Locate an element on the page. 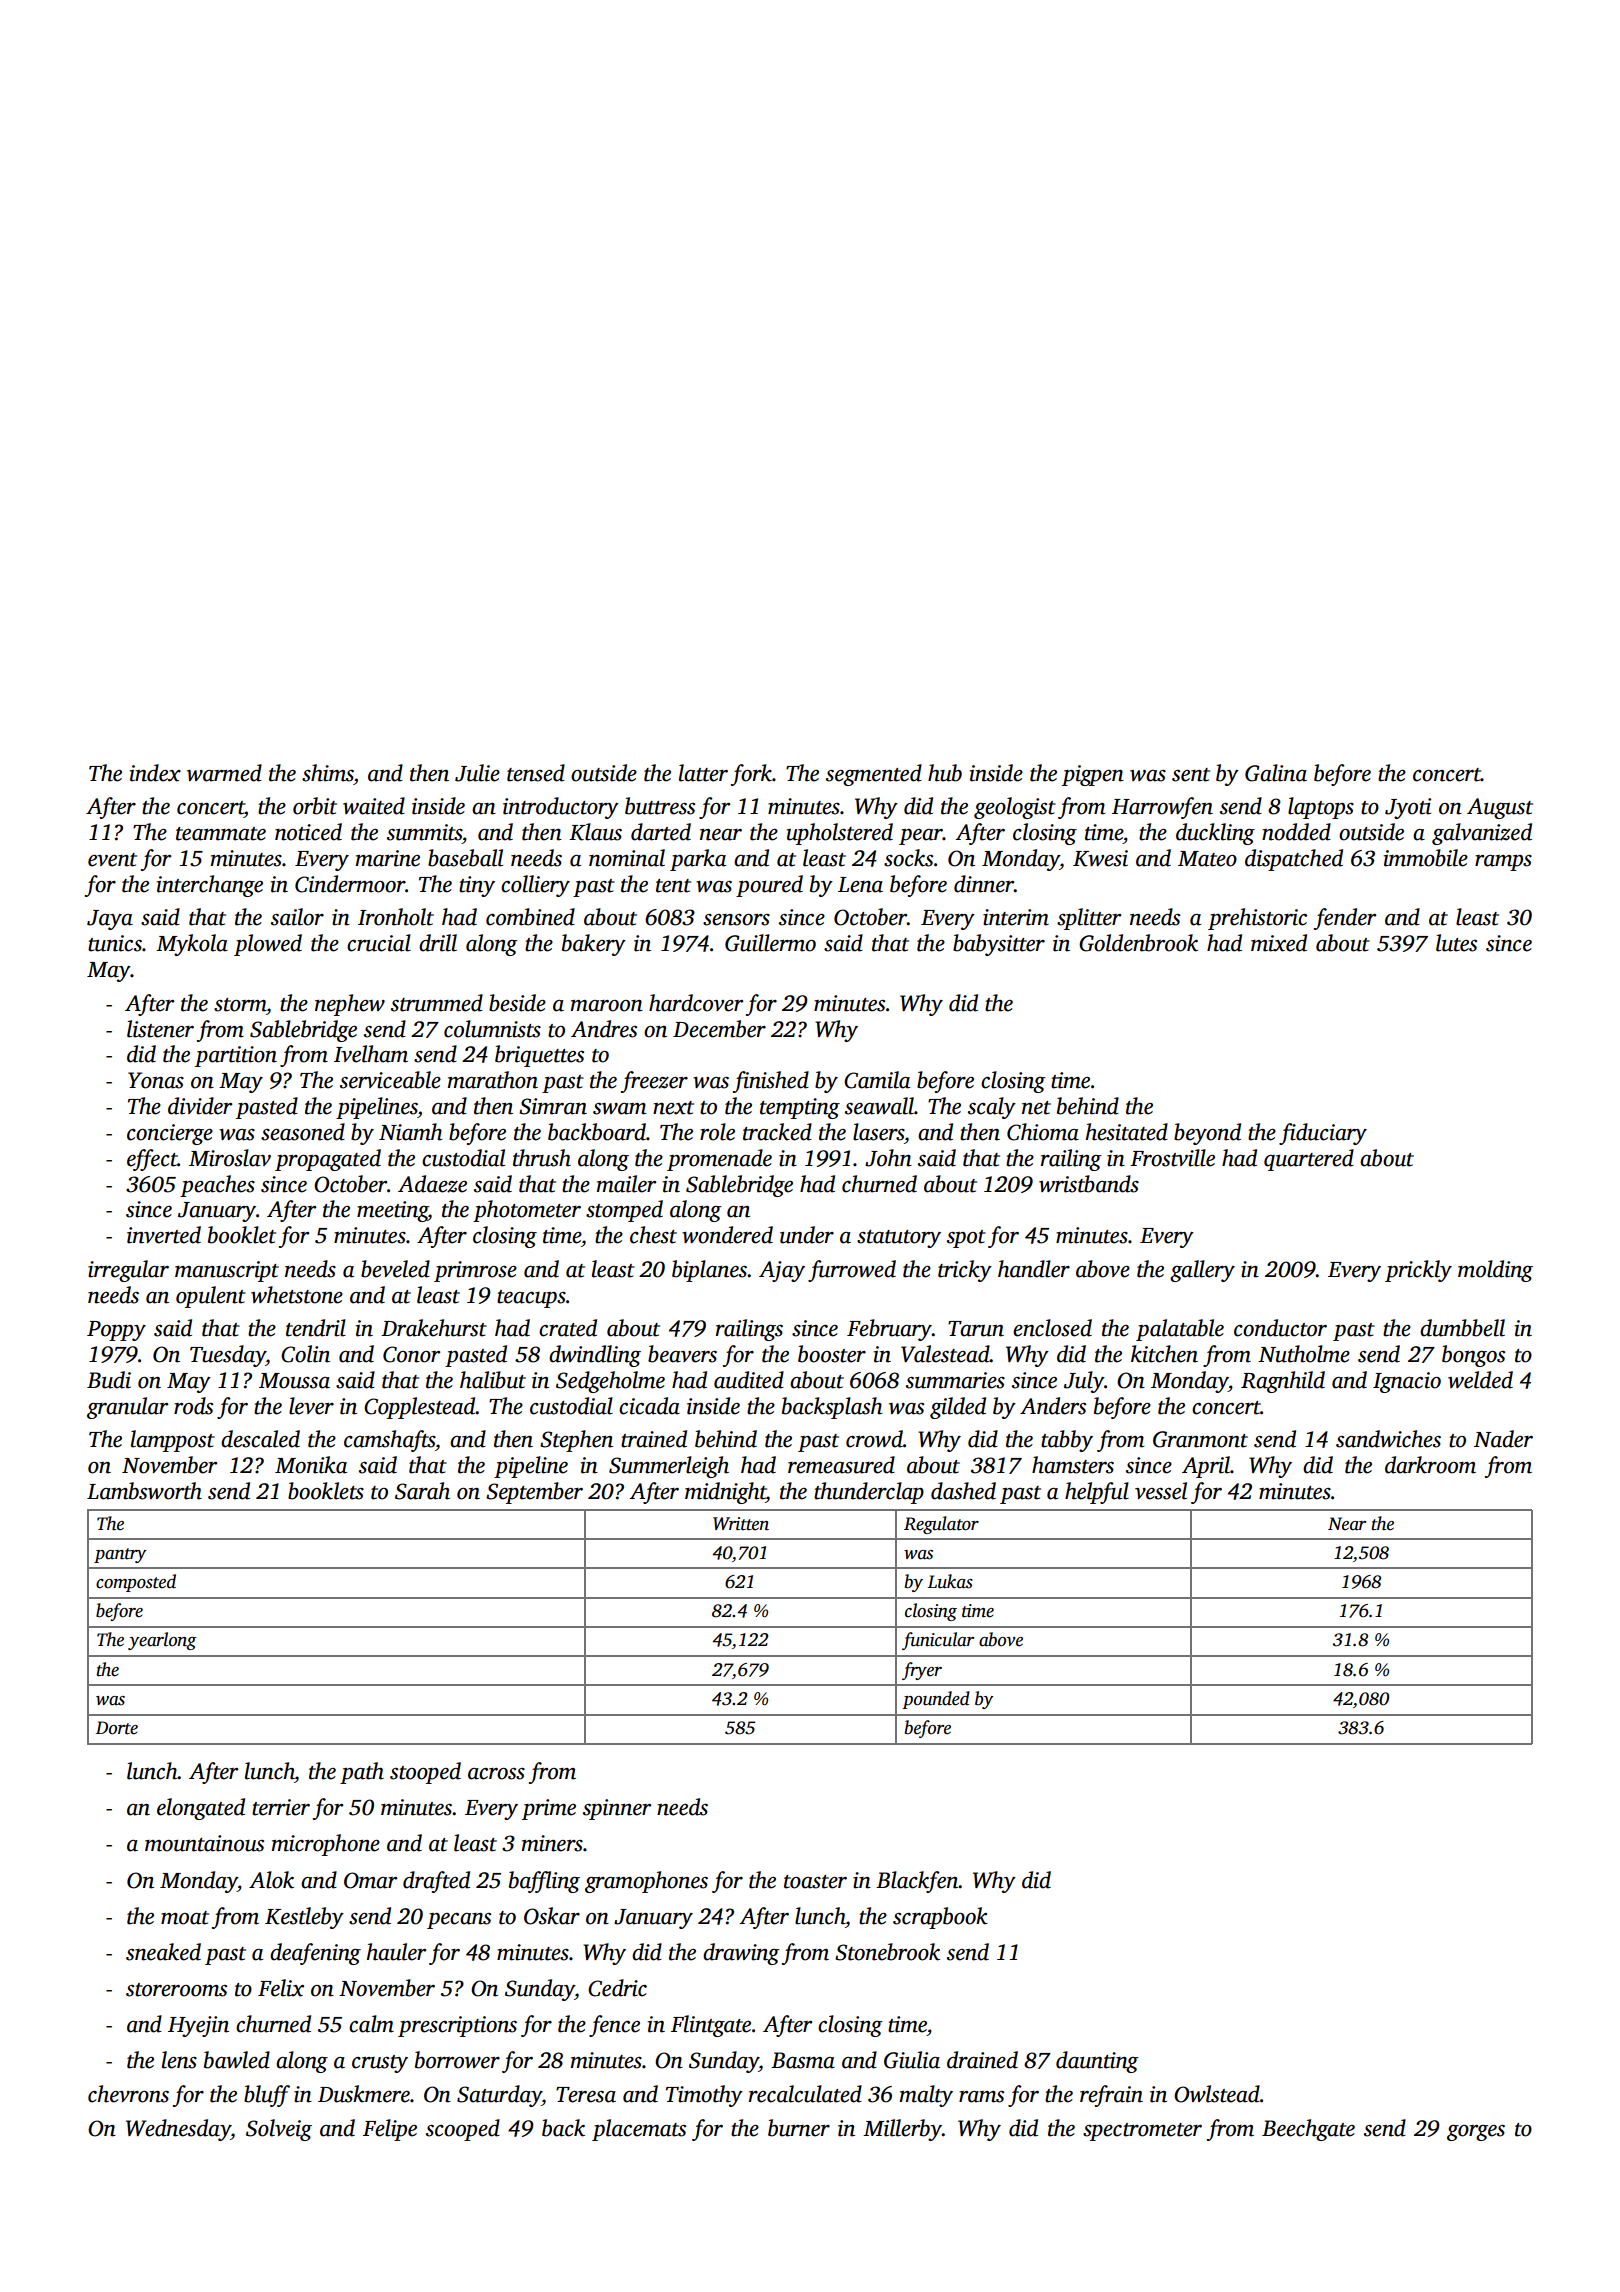 The height and width of the image is (2292, 1620). midnight is located at coordinates (725, 1493).
